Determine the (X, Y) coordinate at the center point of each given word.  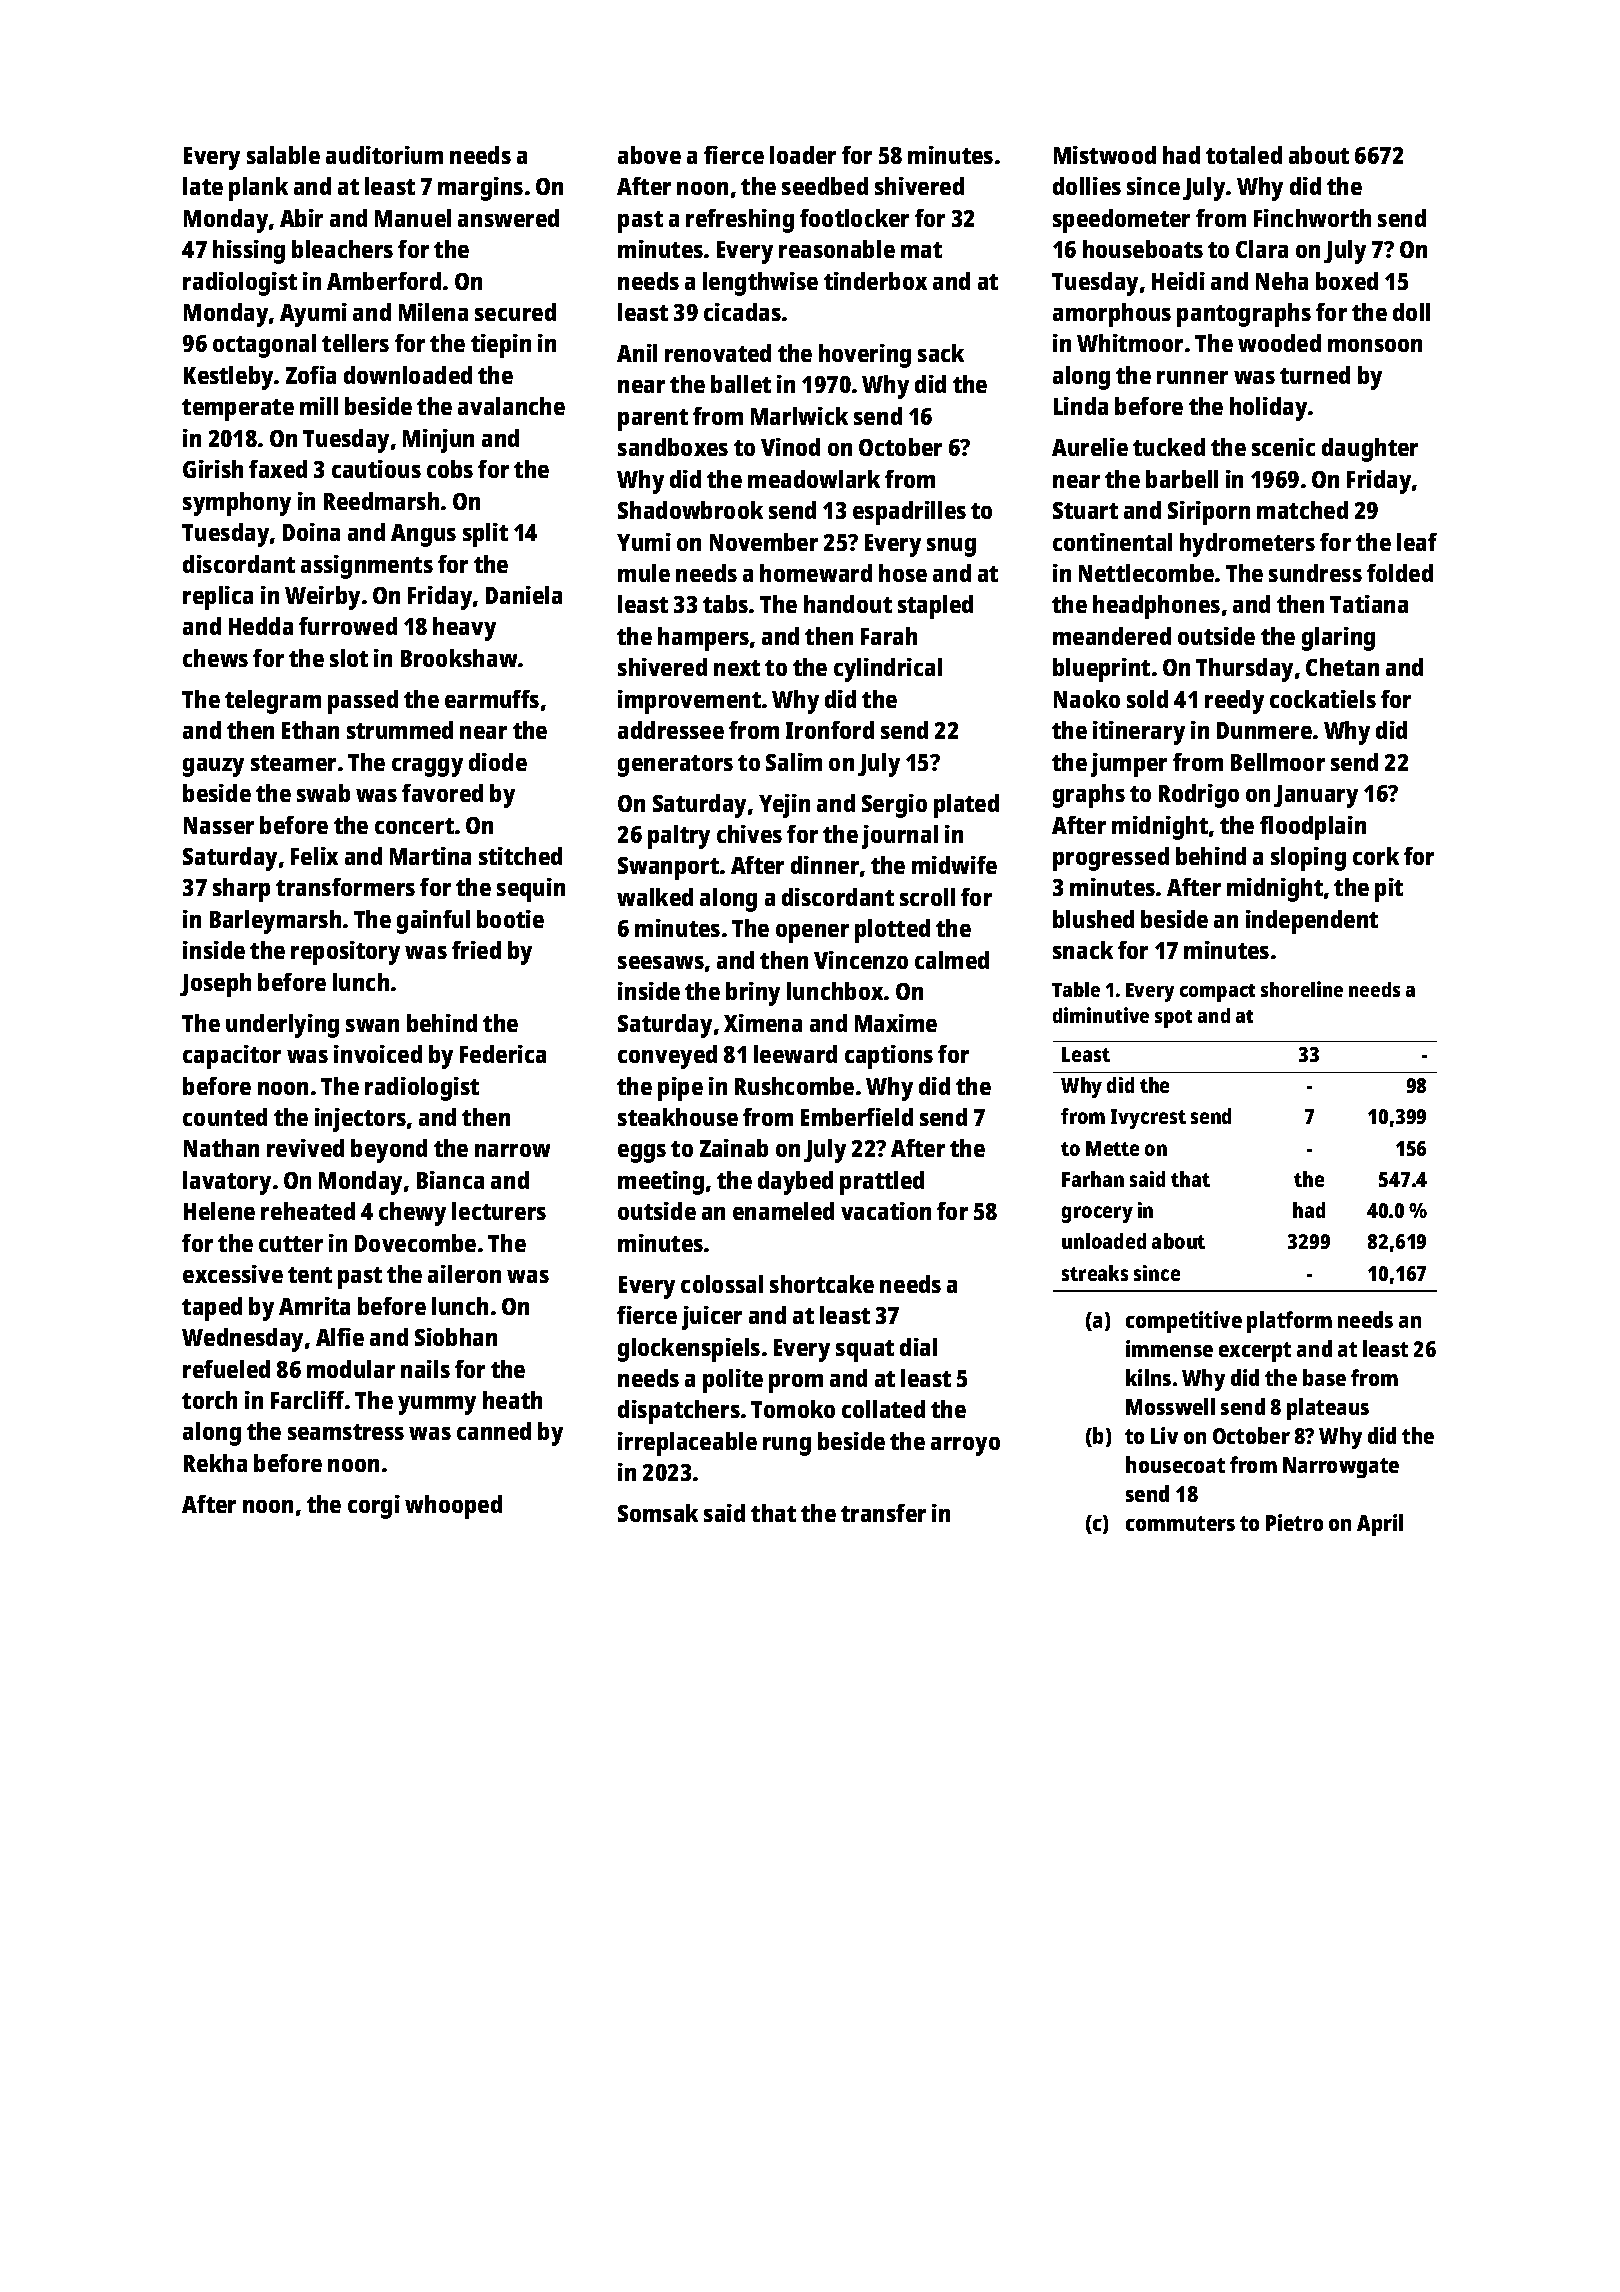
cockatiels (1323, 699)
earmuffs (492, 699)
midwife (954, 865)
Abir (301, 218)
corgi (374, 1507)
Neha (1282, 281)
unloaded (1104, 1241)
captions (889, 1057)
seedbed (825, 186)
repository (345, 953)
